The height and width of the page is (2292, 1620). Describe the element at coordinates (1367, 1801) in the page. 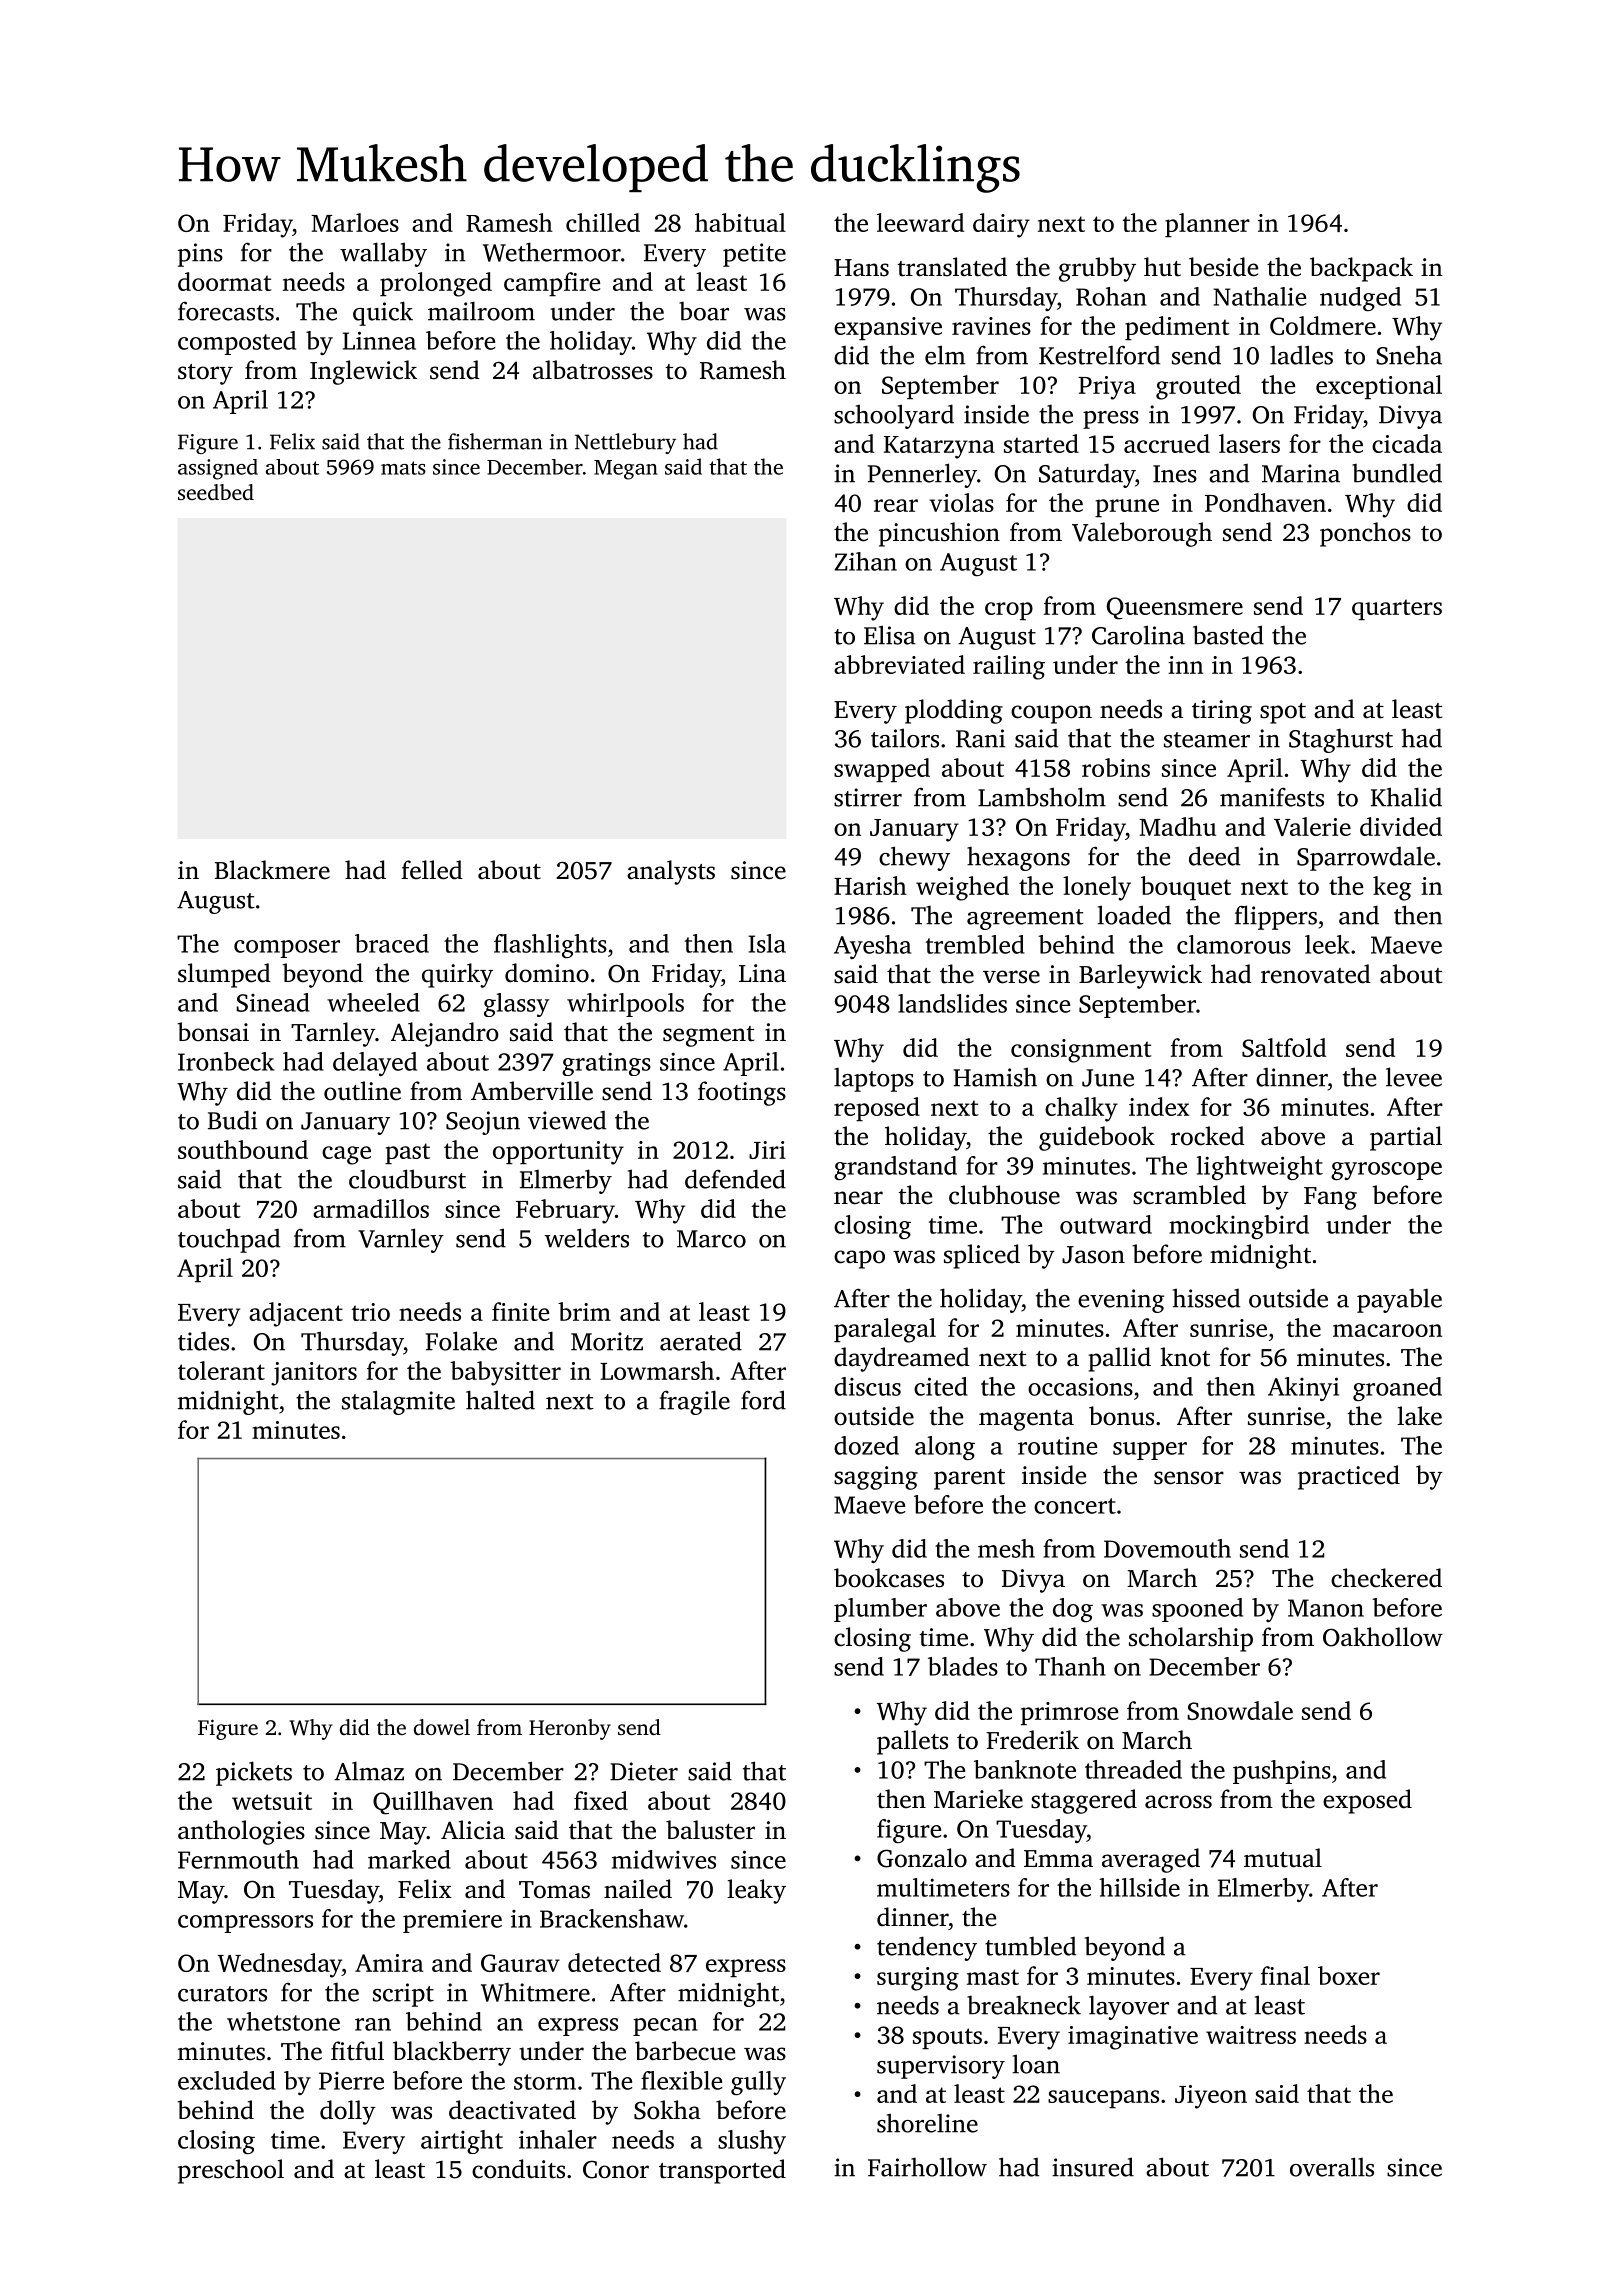

I see `exposed` at that location.
